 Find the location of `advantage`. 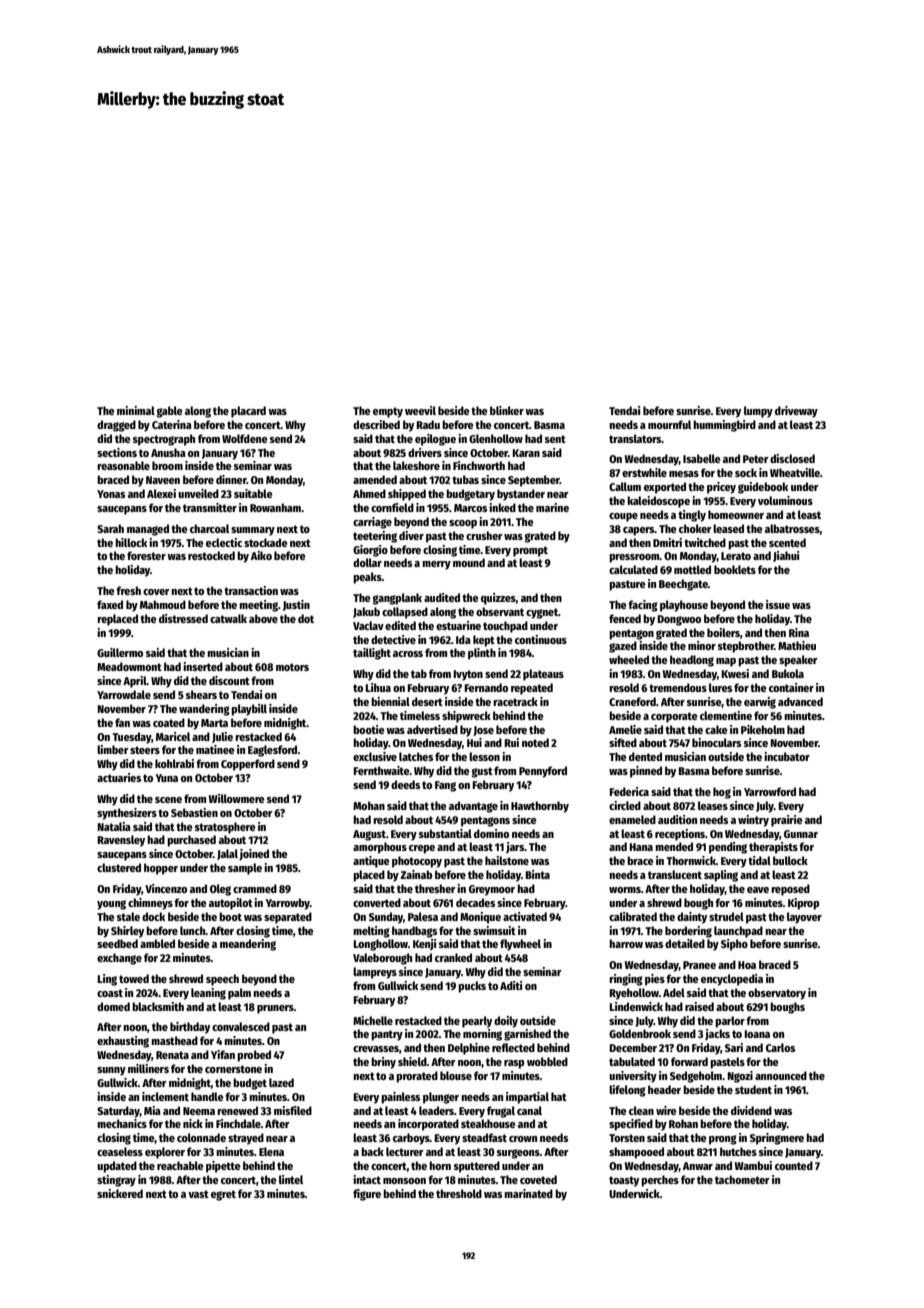

advantage is located at coordinates (473, 807).
